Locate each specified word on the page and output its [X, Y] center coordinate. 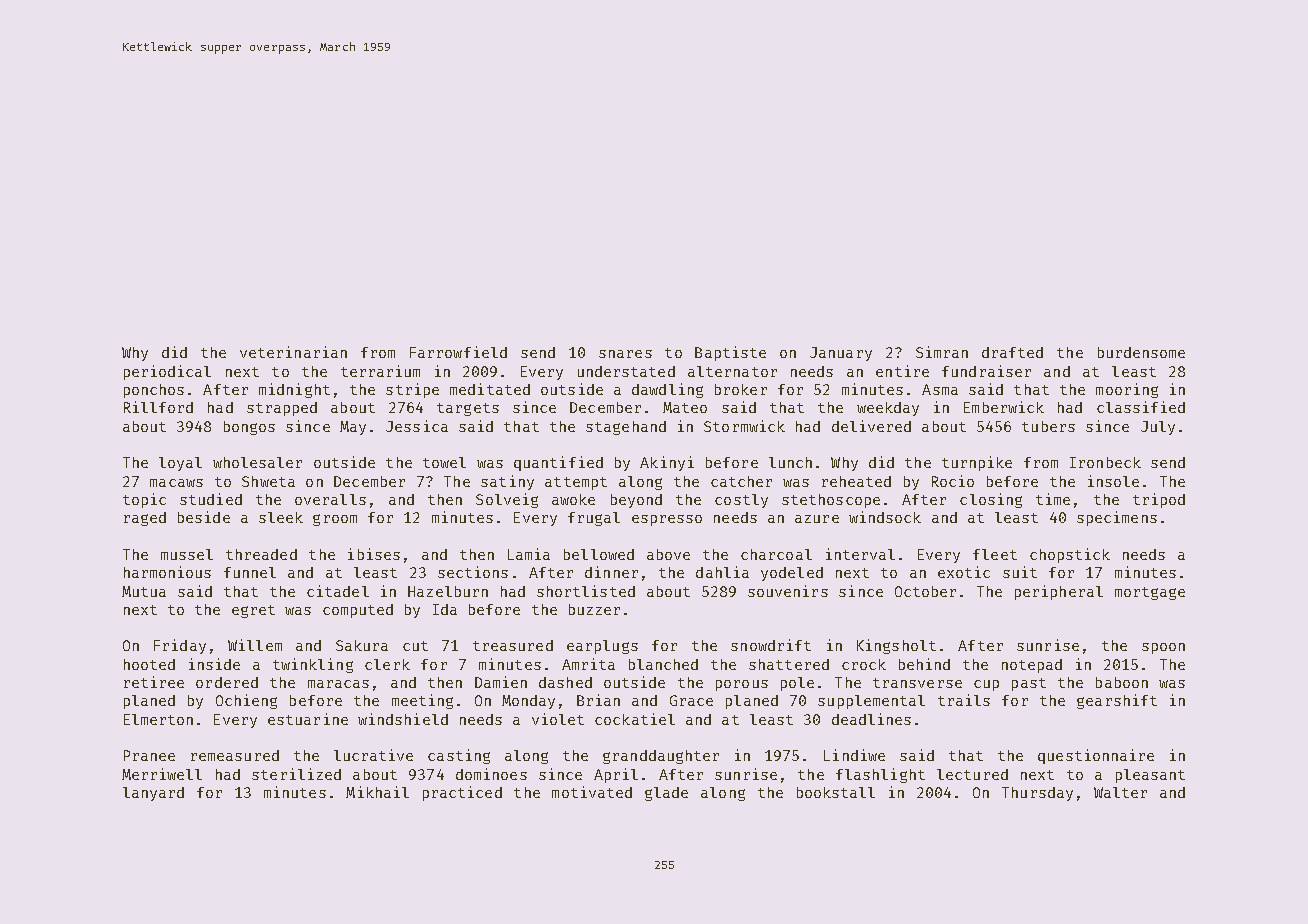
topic [144, 500]
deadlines [871, 719]
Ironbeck [1105, 462]
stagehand [626, 428]
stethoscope [831, 501]
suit [1020, 572]
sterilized [296, 774]
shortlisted [586, 591]
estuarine [308, 719]
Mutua [144, 591]
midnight [294, 390]
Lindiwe [854, 755]
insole [1113, 481]
